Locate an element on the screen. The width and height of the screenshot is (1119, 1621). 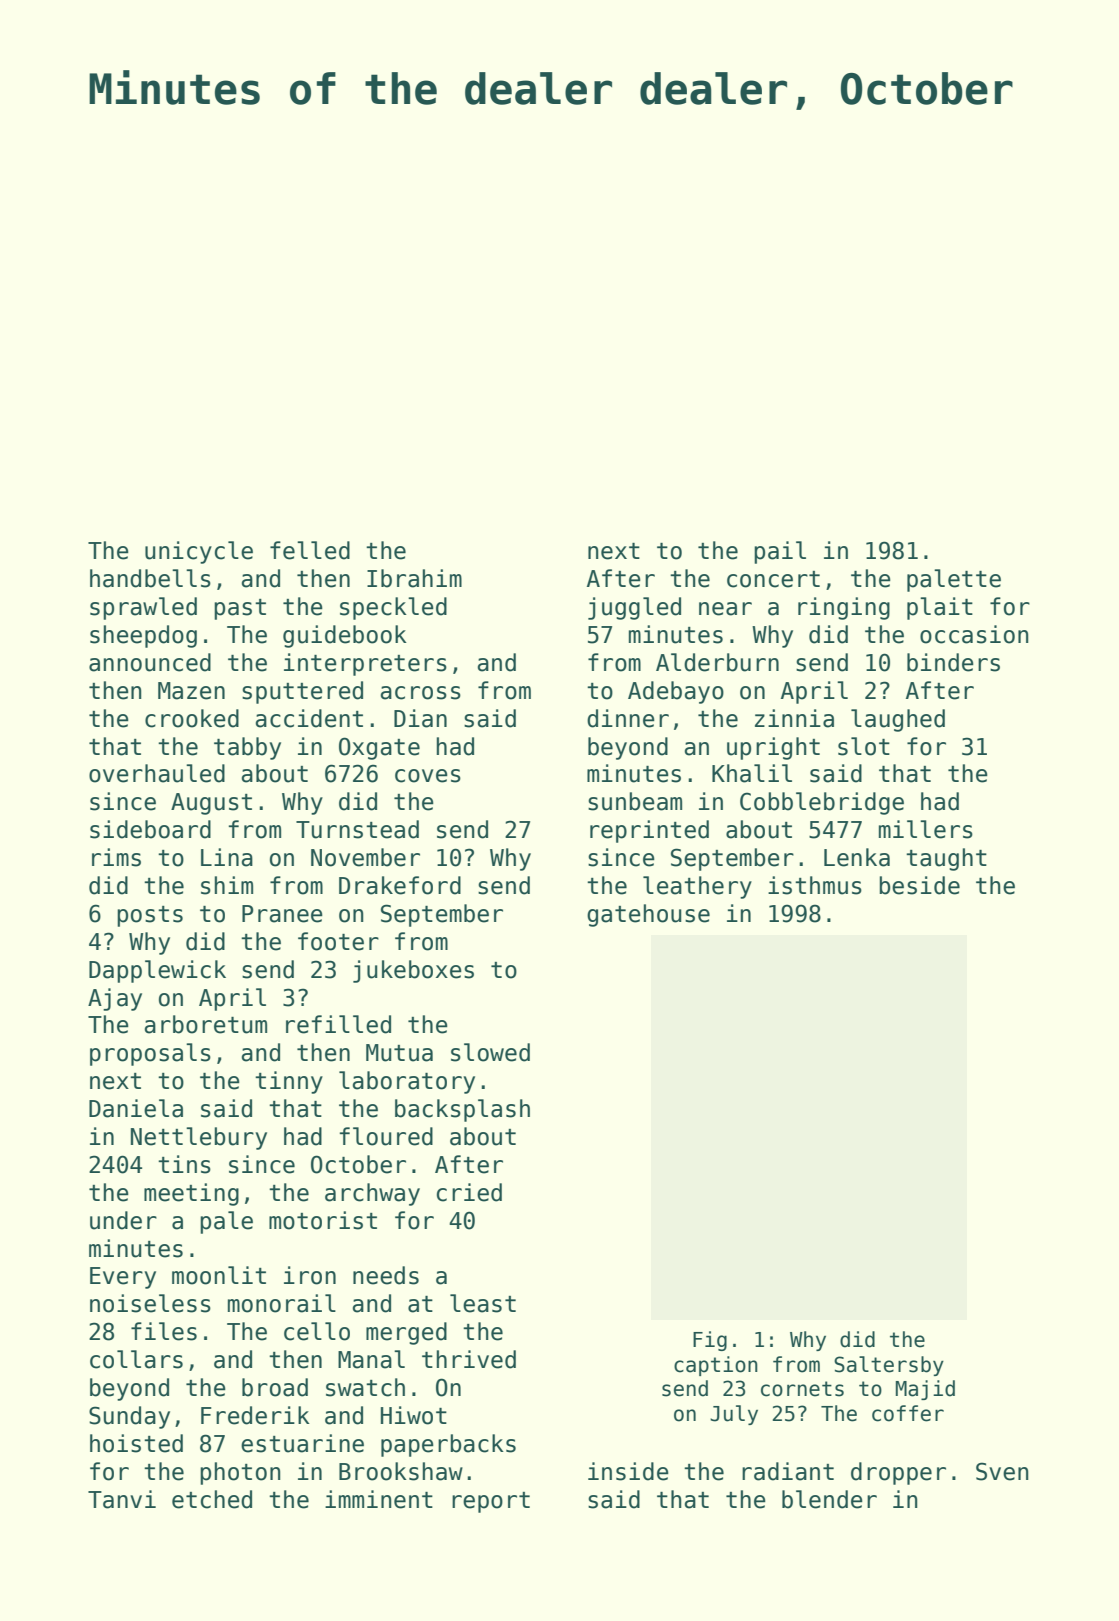
ringing is located at coordinates (844, 608).
